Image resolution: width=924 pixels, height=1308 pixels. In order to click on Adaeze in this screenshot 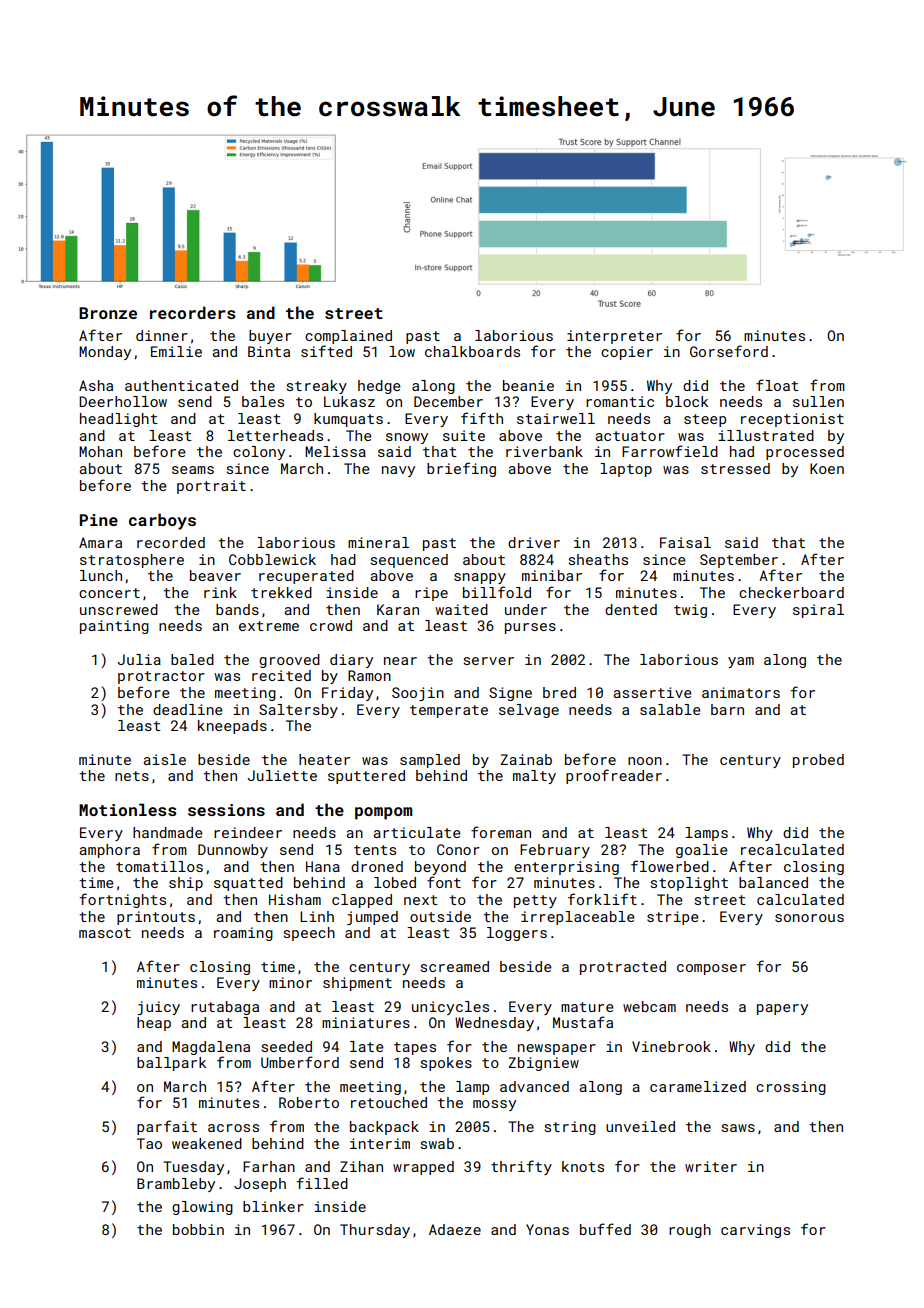, I will do `click(455, 1229)`.
